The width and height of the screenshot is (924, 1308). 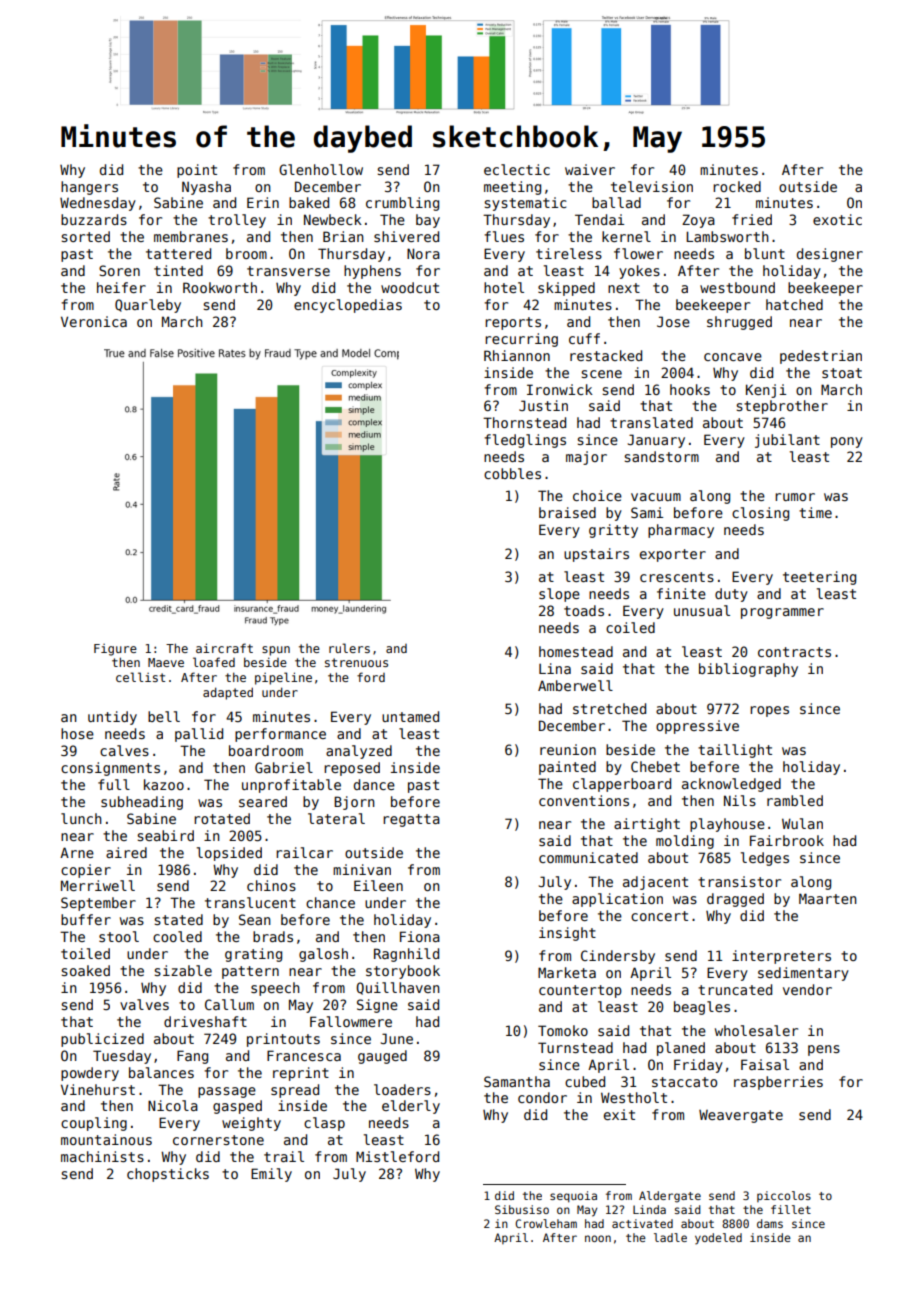 I want to click on Rookworth, so click(x=220, y=287).
